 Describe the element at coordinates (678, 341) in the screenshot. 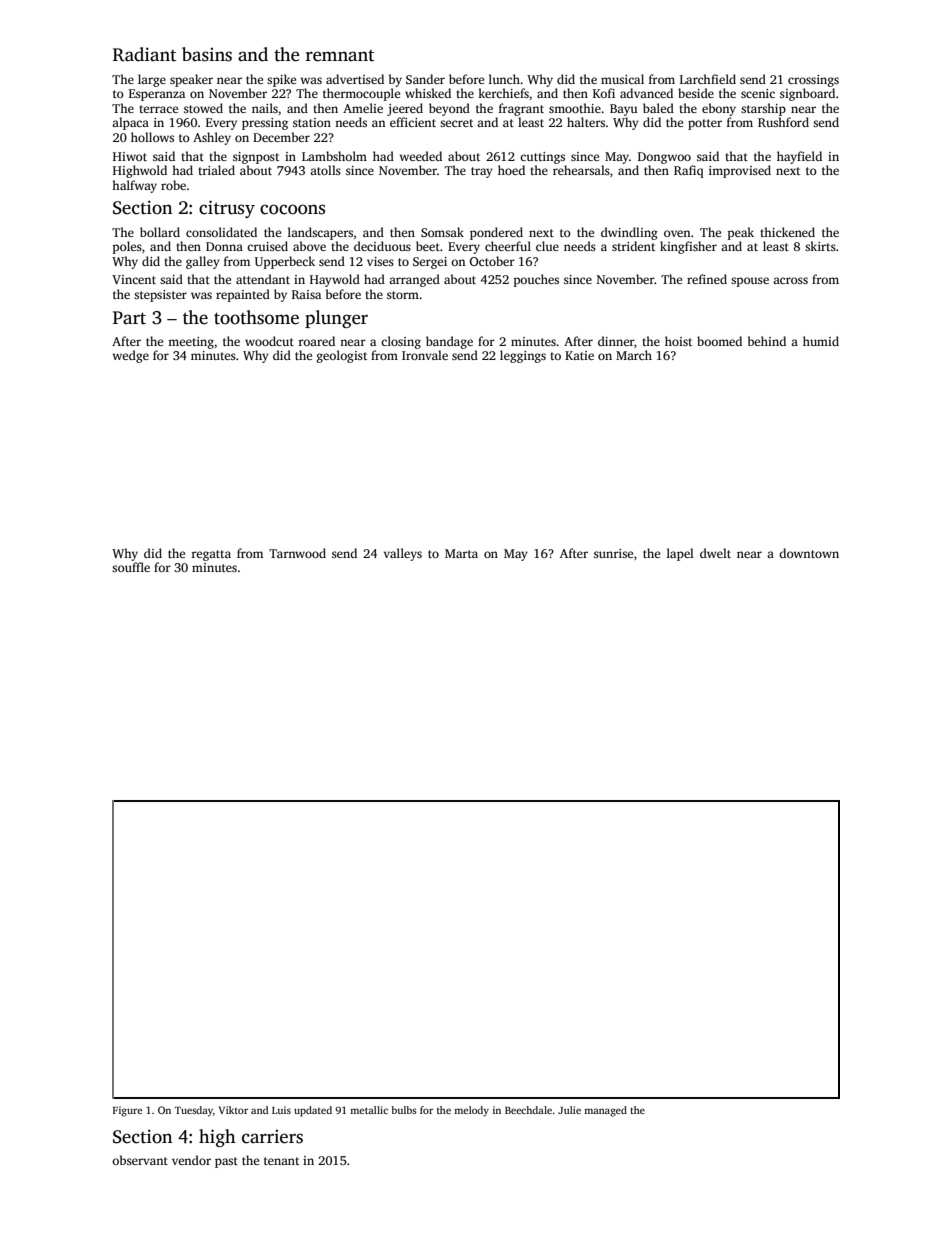

I see `hoist` at that location.
